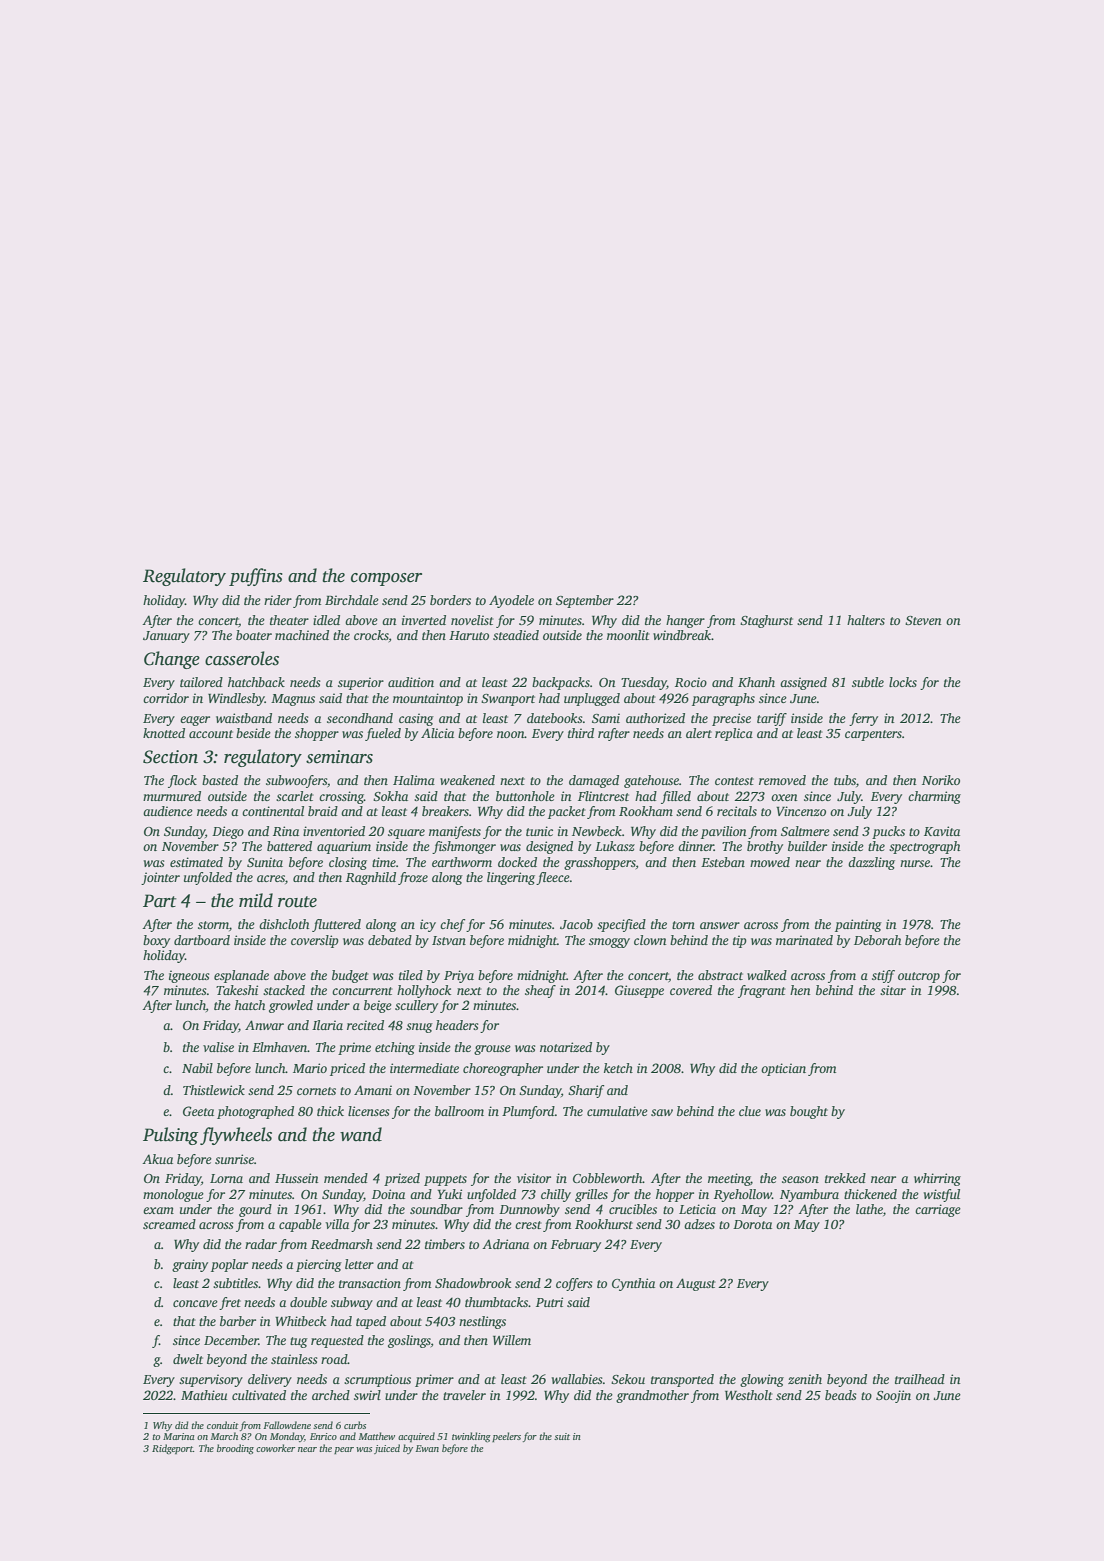 Image resolution: width=1104 pixels, height=1561 pixels. I want to click on Staghurst, so click(766, 621).
